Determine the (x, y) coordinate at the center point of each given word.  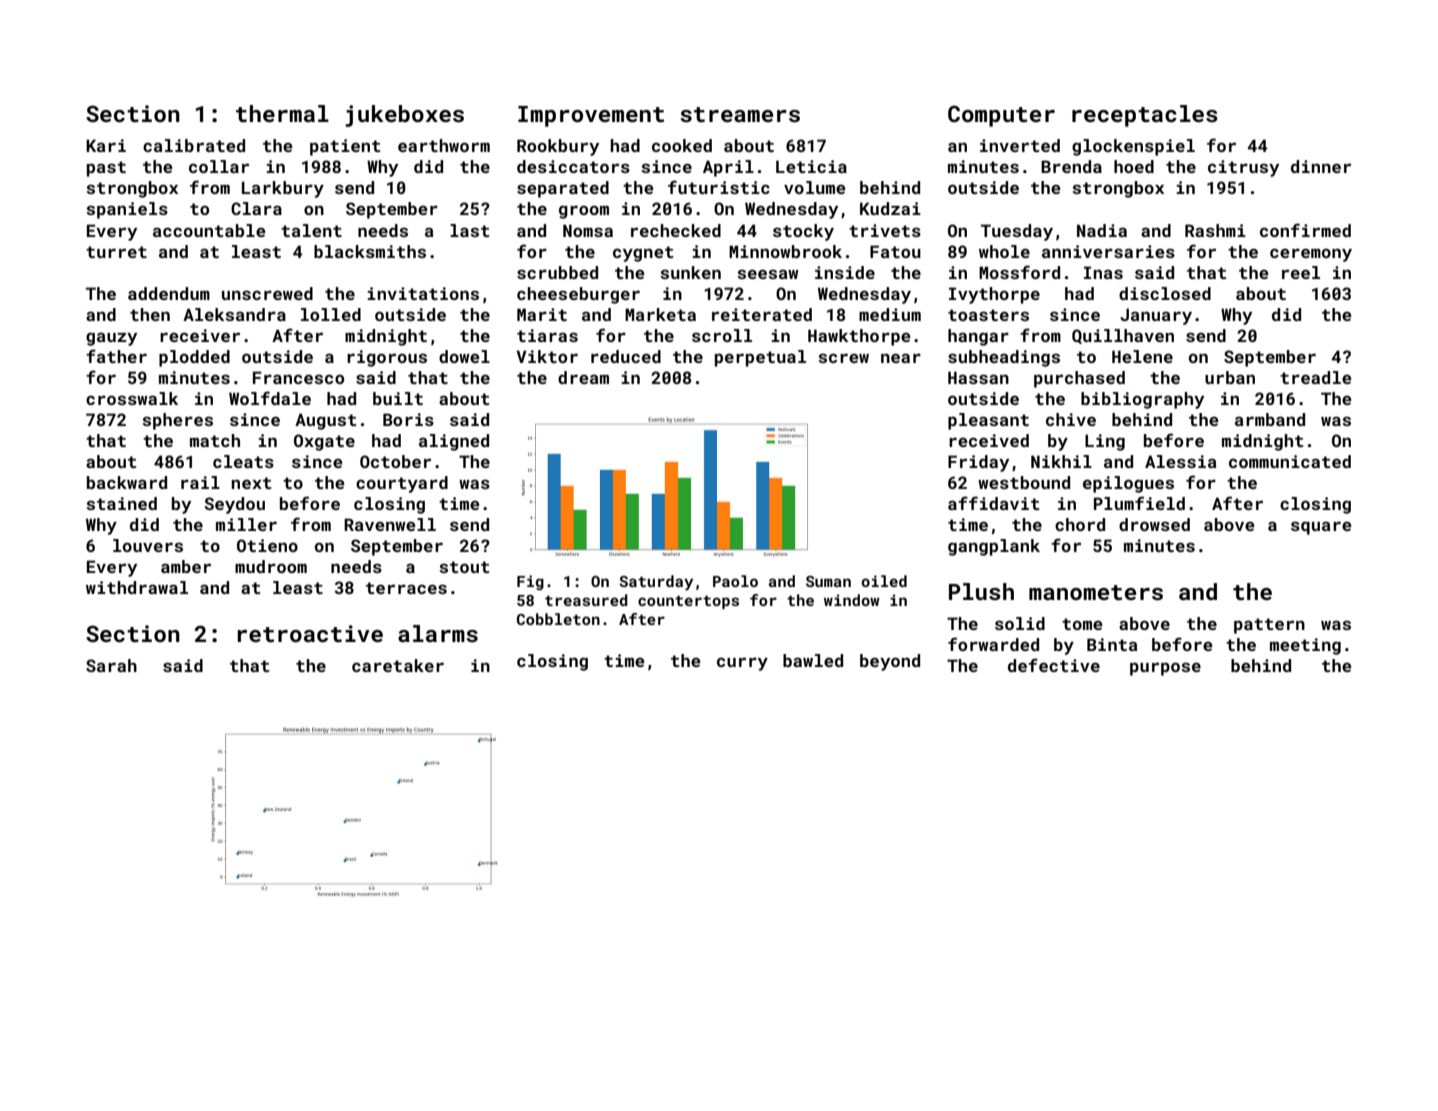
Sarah (111, 665)
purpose (1165, 669)
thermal (282, 113)
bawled (813, 660)
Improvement (591, 116)
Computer (1001, 116)
